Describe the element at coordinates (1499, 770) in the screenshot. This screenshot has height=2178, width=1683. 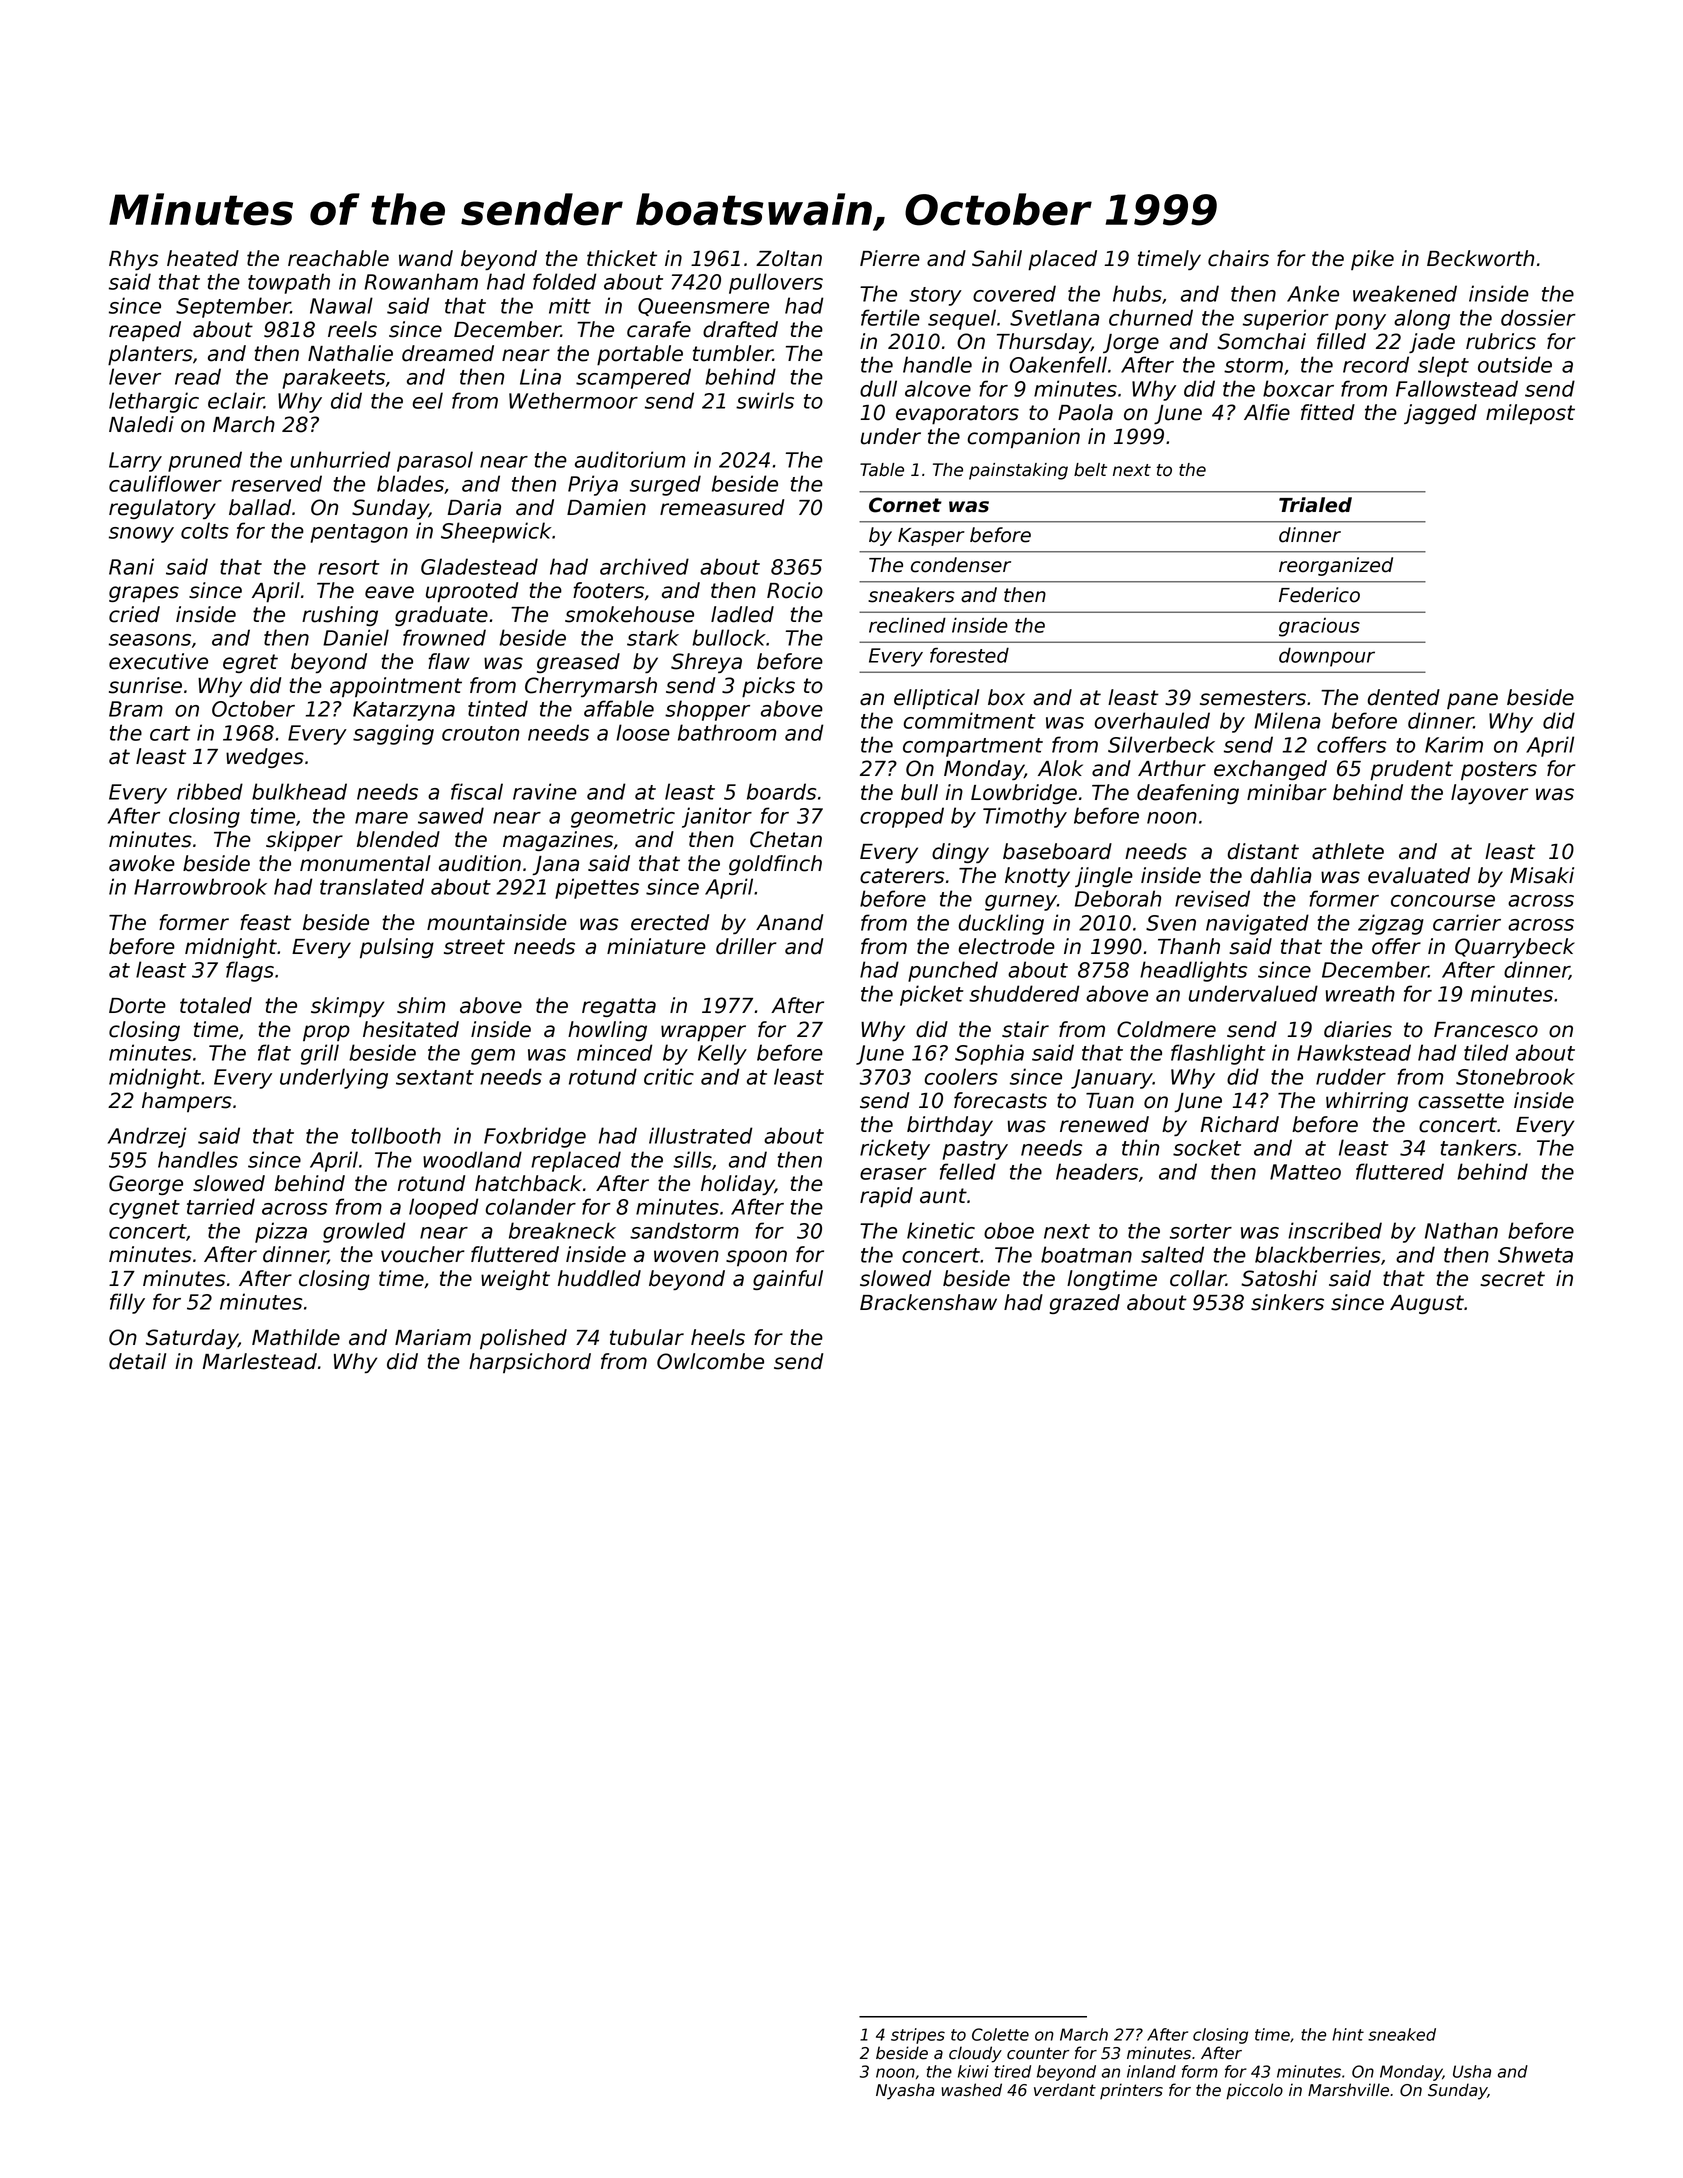
I see `posters` at that location.
